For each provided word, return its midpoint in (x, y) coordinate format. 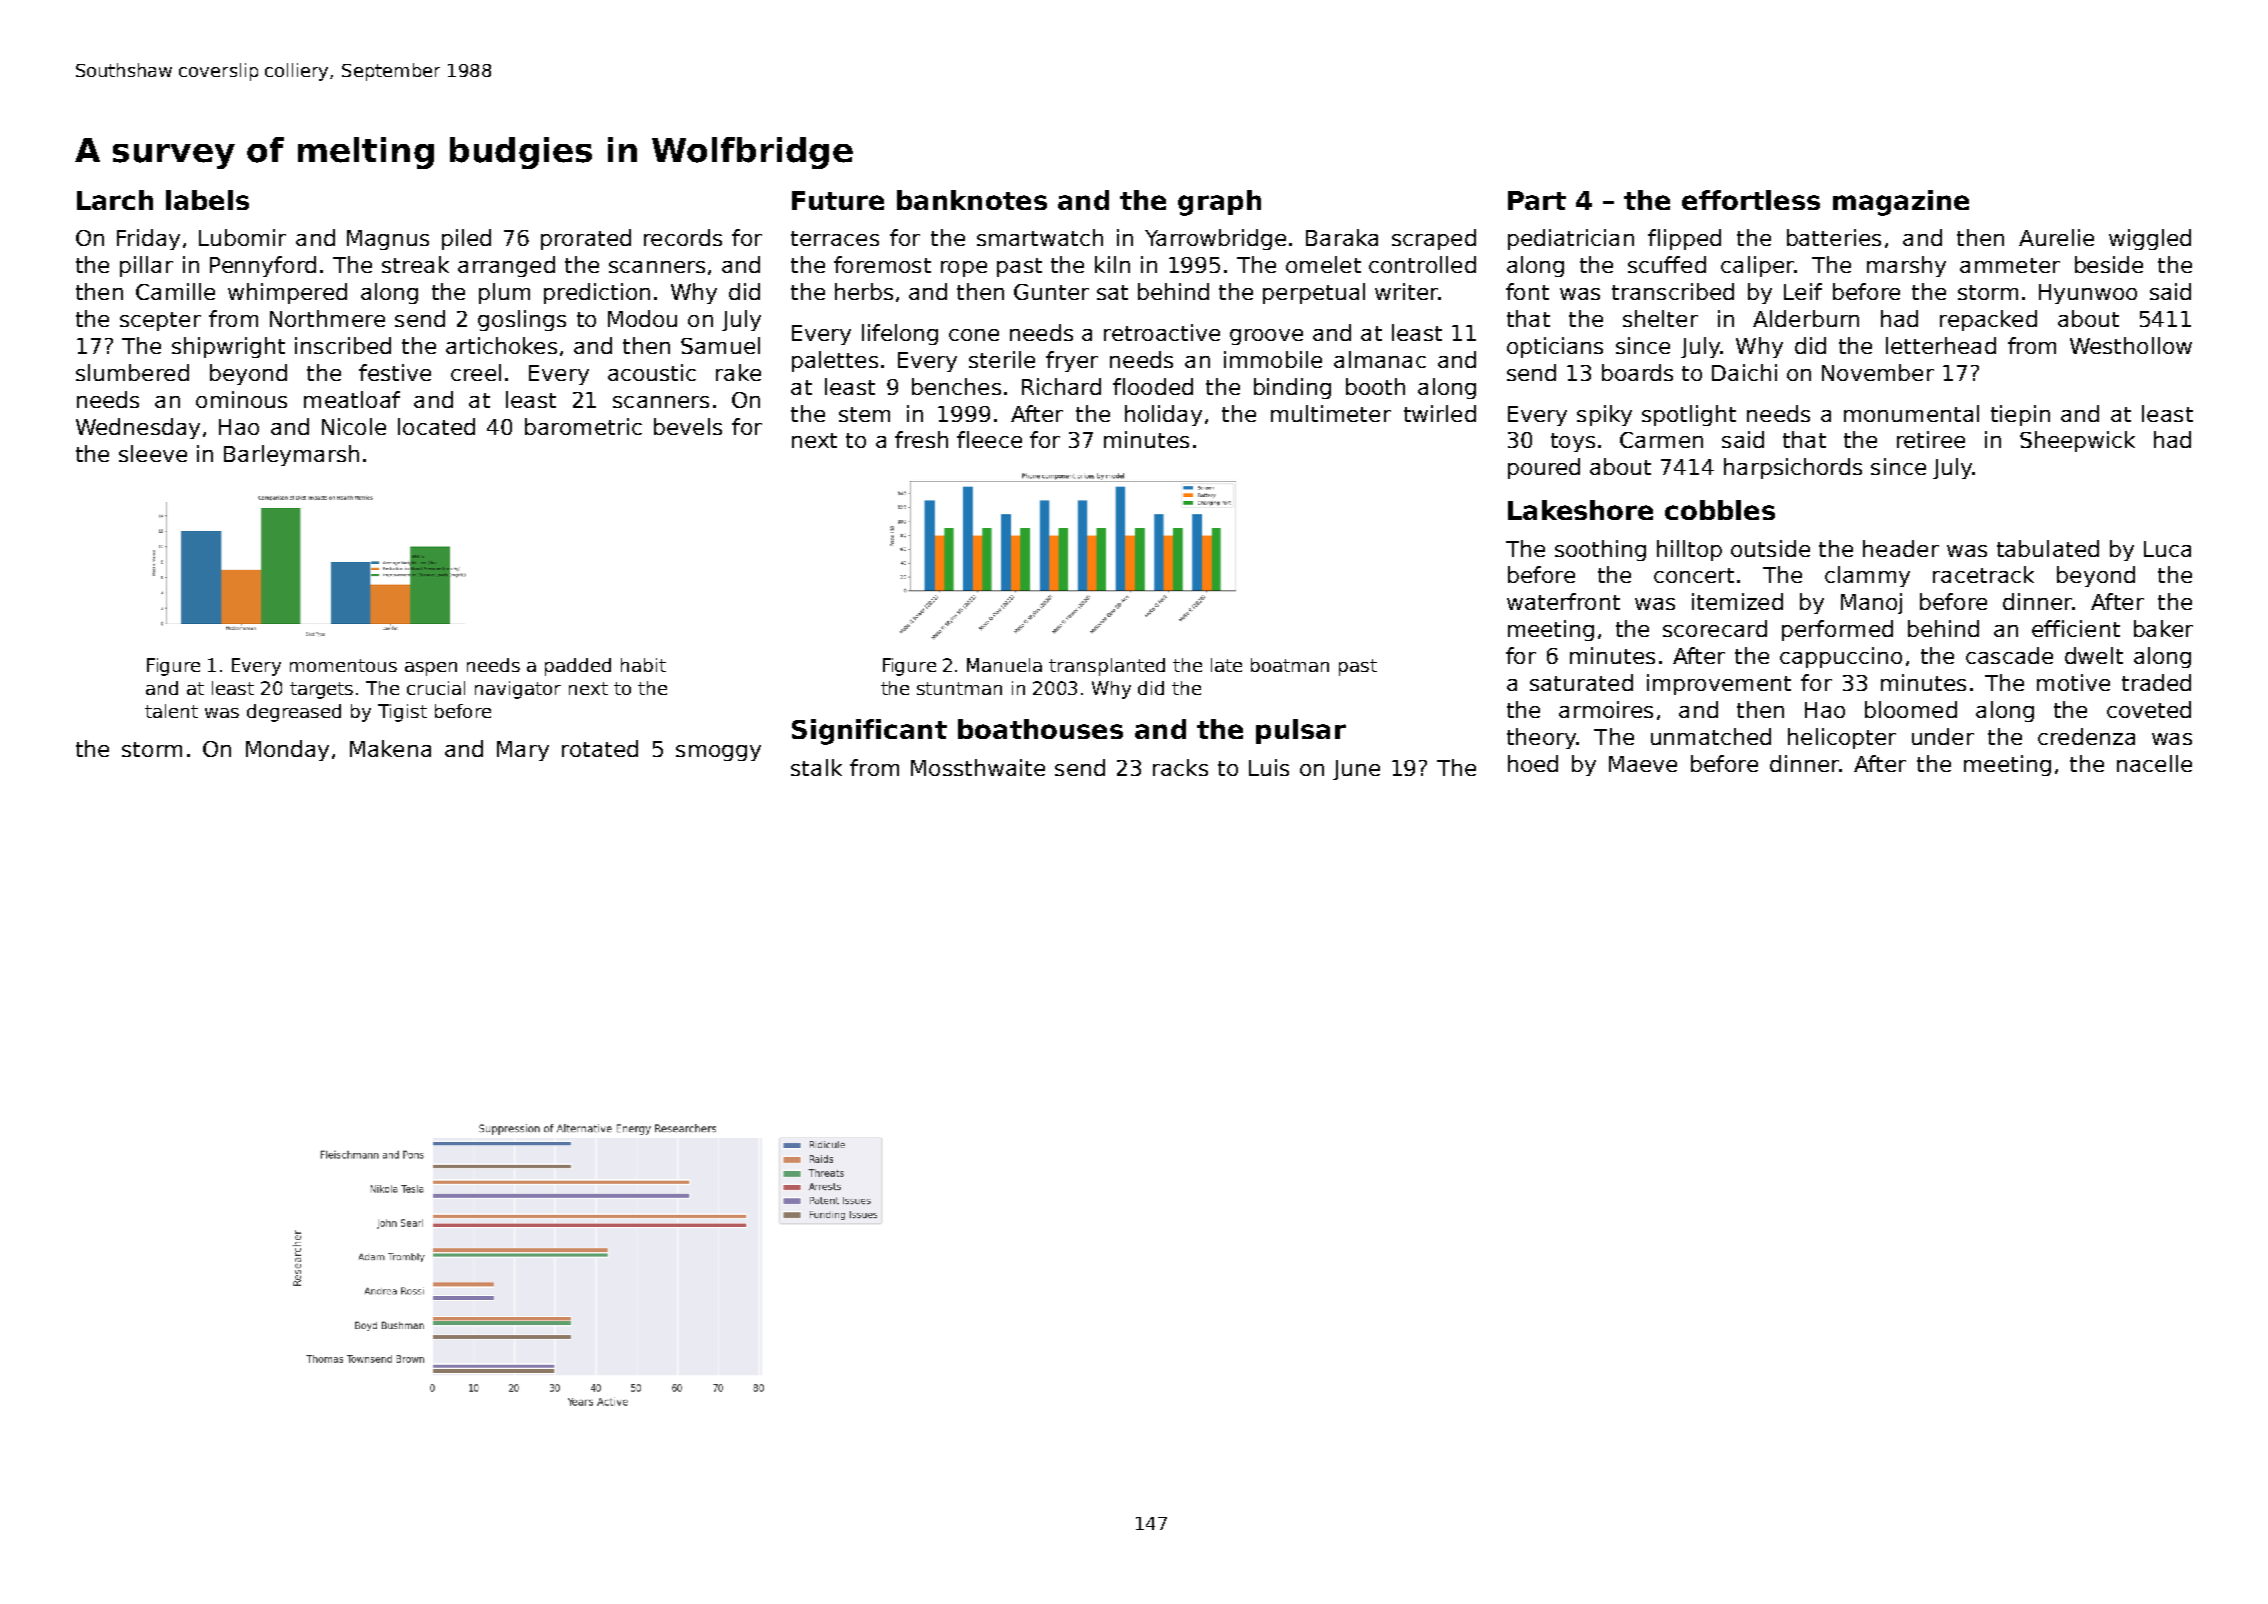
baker (2163, 628)
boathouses (1040, 729)
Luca (2167, 549)
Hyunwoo (2088, 294)
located (436, 426)
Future (838, 200)
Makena (390, 748)
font (1527, 291)
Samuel (720, 345)
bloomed (1911, 709)
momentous (343, 665)
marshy (1906, 266)
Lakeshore (1580, 510)
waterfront (1563, 601)
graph (1219, 203)
